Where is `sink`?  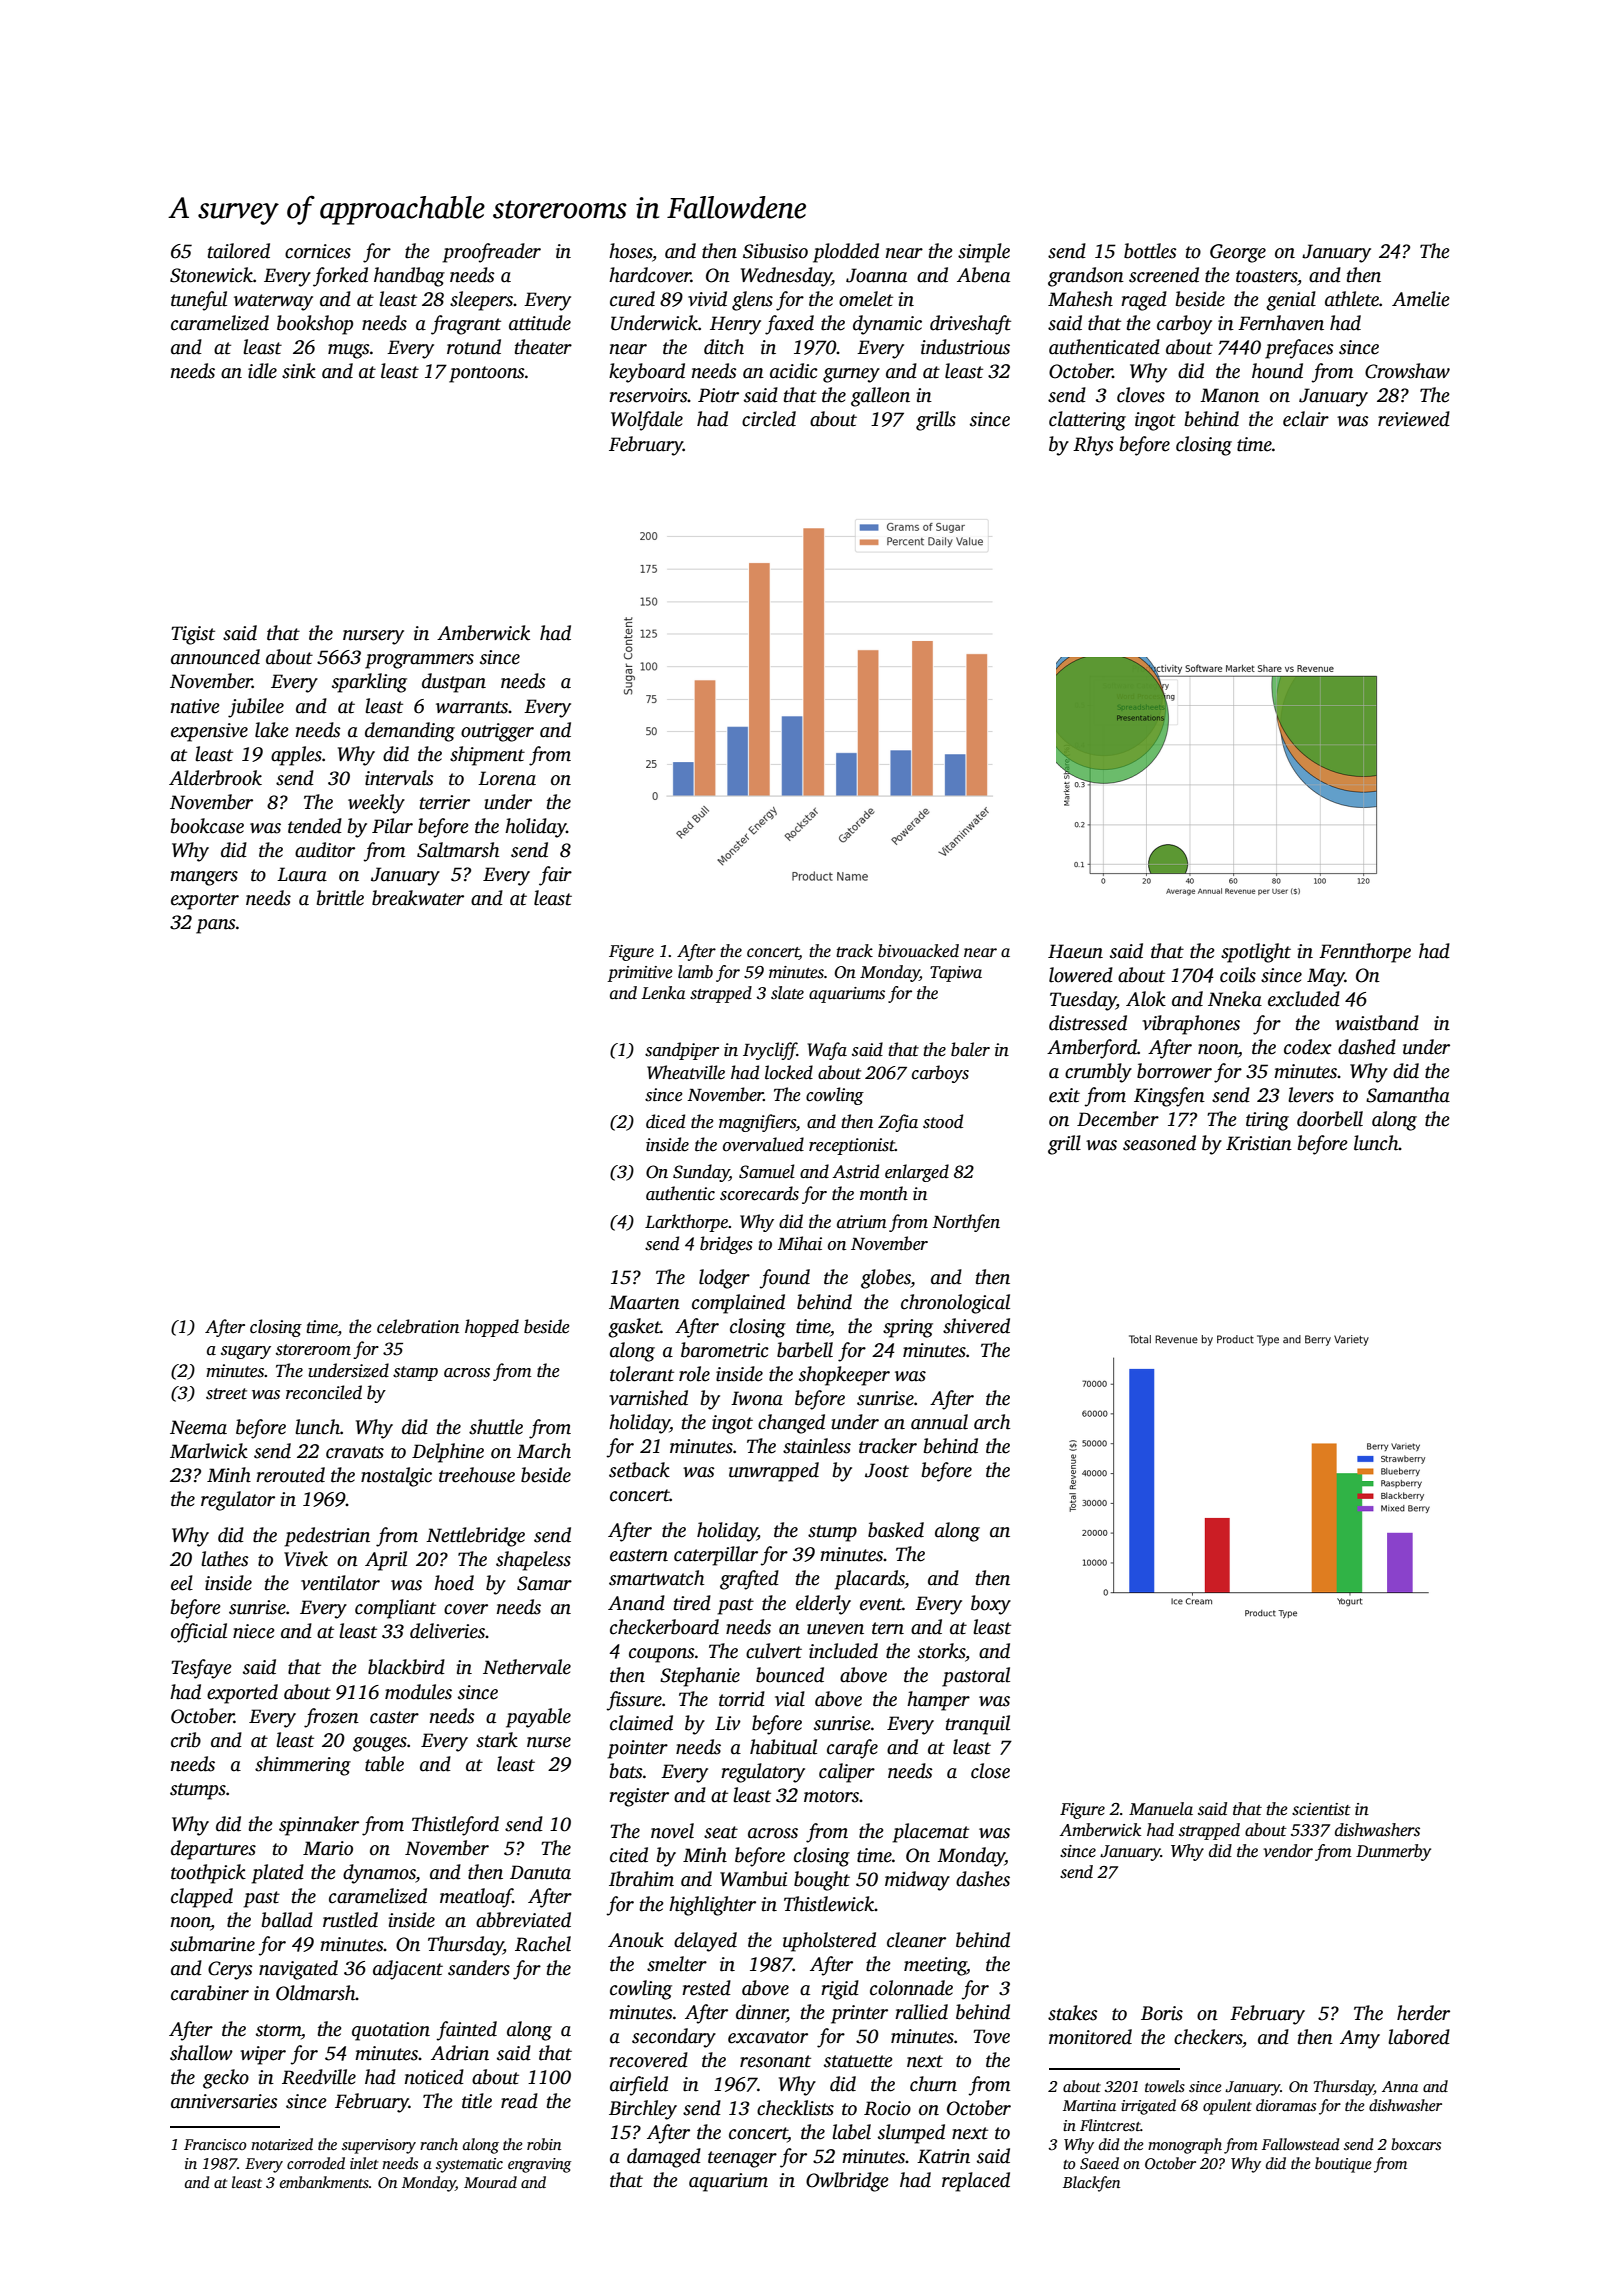 sink is located at coordinates (299, 371).
